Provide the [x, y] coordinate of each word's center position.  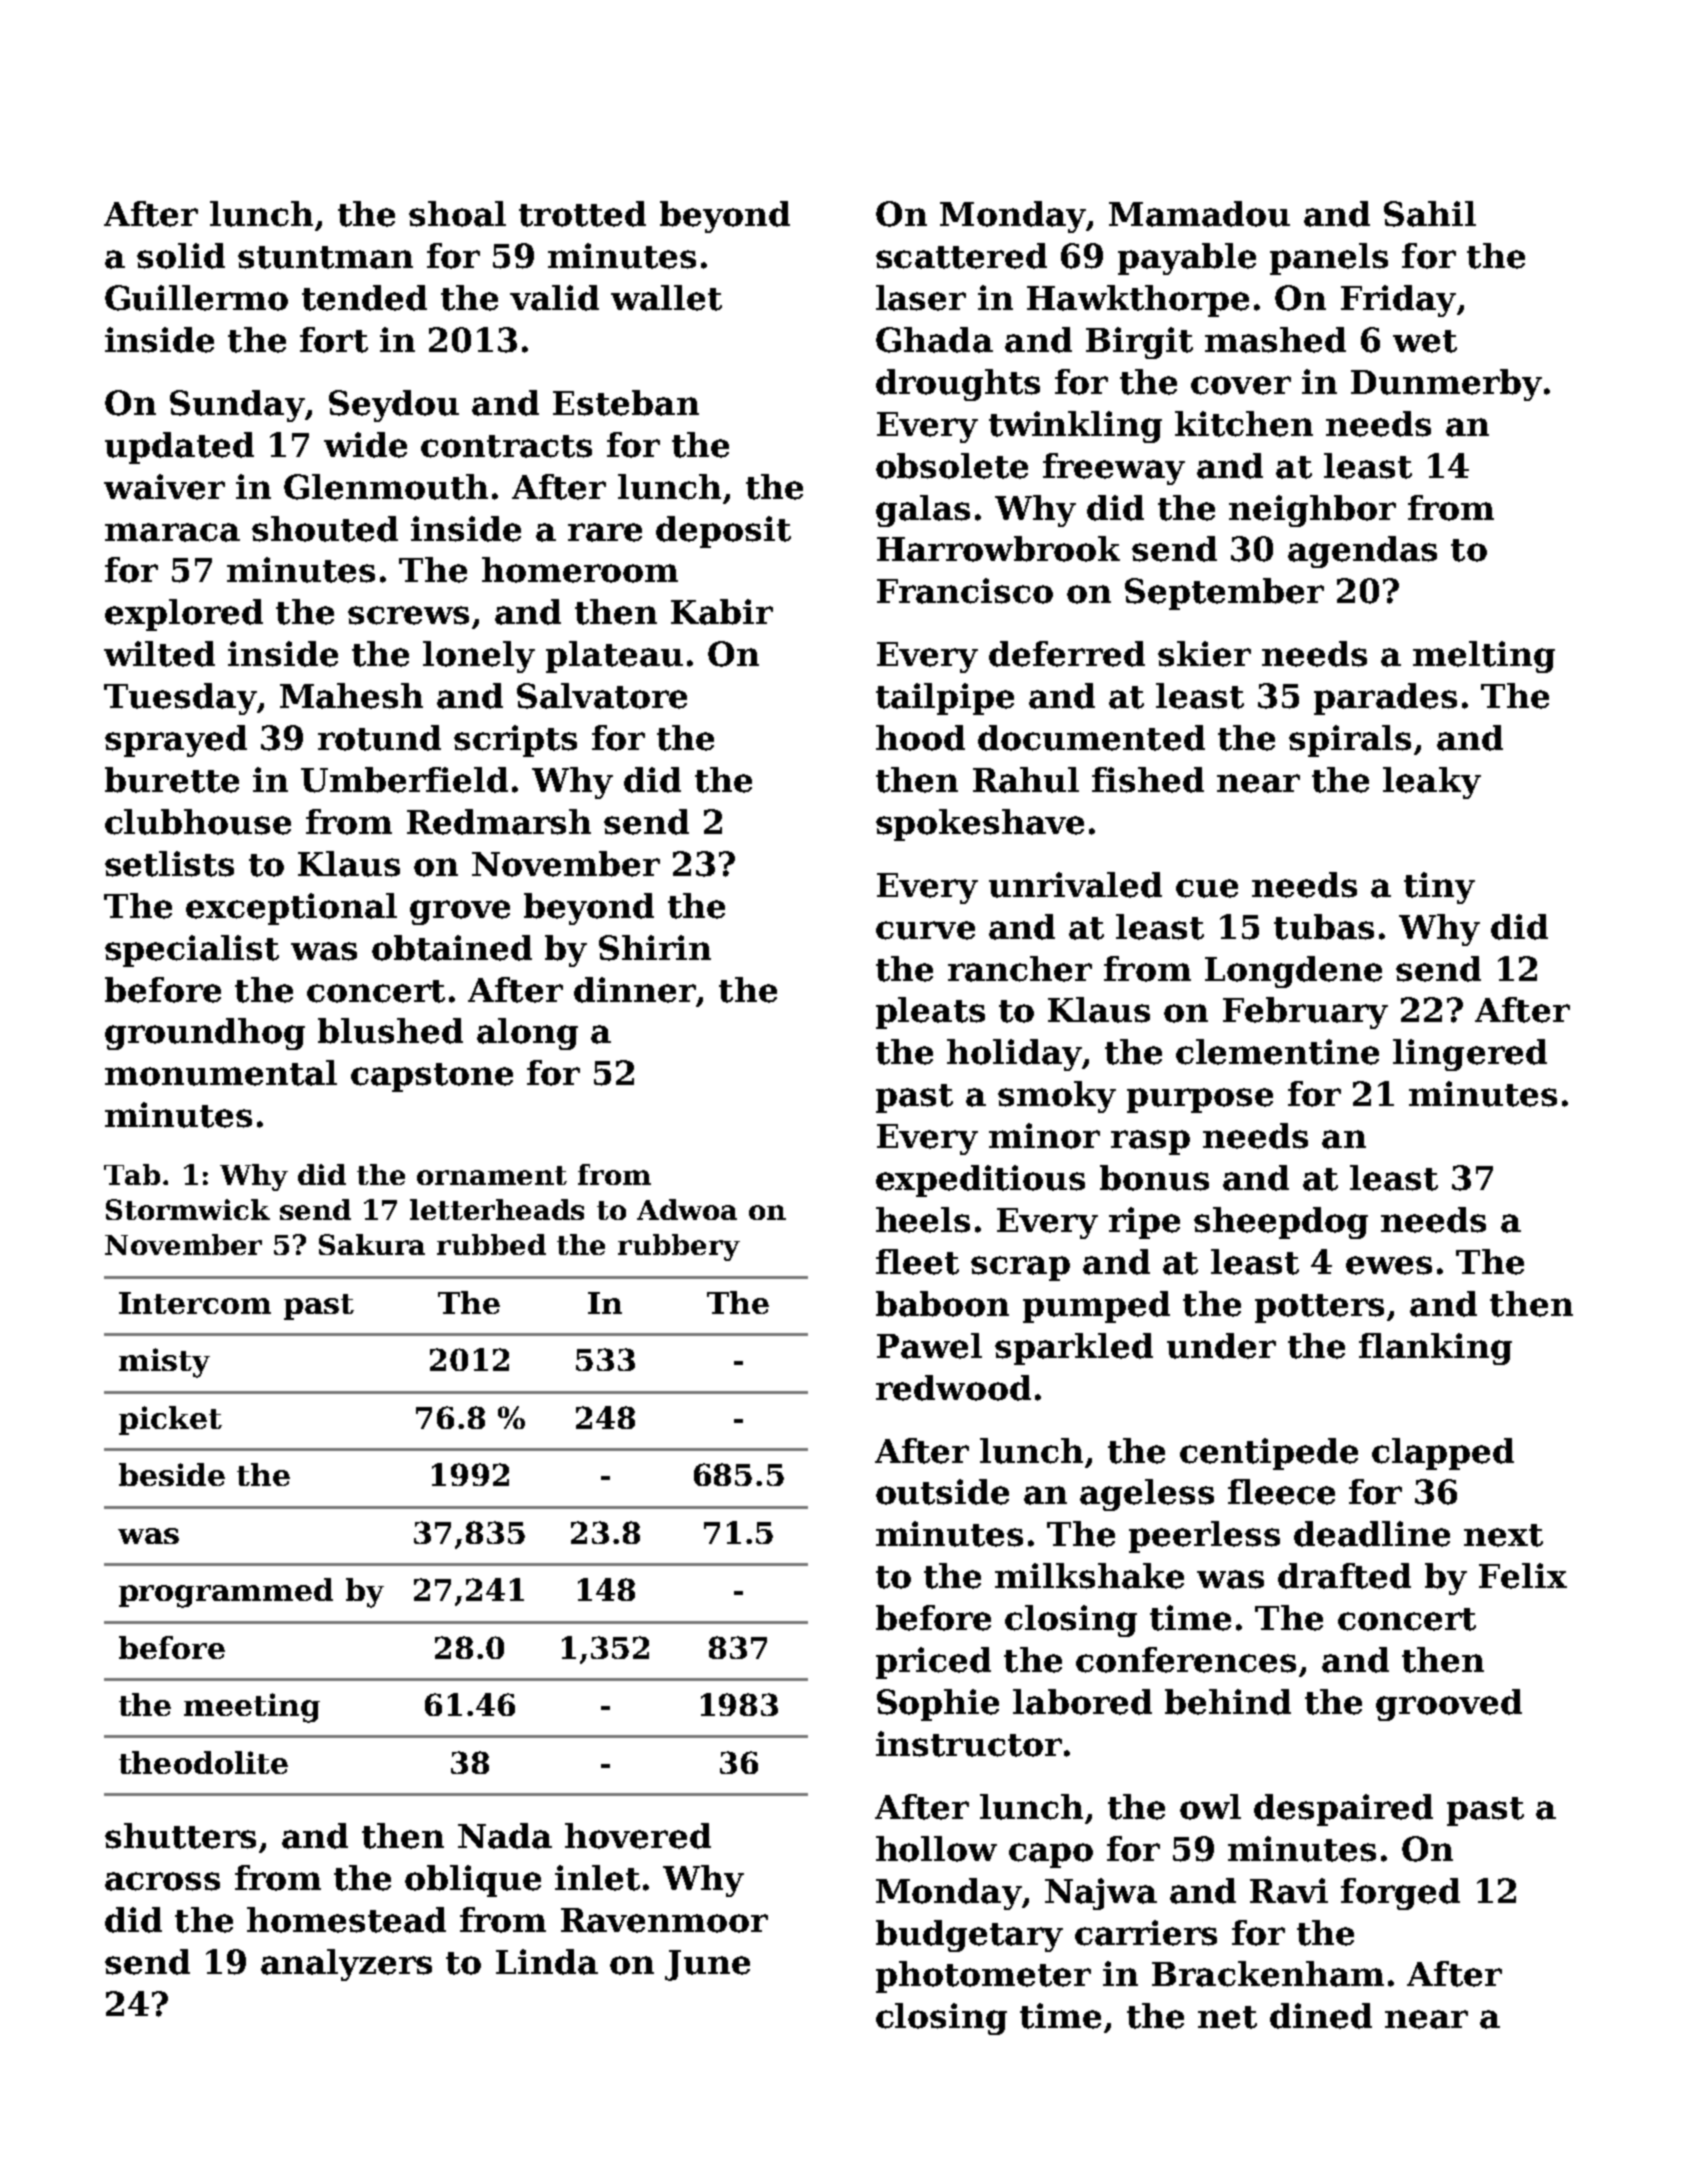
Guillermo [196, 298]
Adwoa [687, 1209]
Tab [132, 1174]
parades [1385, 699]
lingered [1470, 1055]
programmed [226, 1593]
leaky [1432, 783]
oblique [473, 1881]
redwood [953, 1388]
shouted [325, 529]
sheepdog [1281, 1223]
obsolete [952, 466]
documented [1091, 738]
